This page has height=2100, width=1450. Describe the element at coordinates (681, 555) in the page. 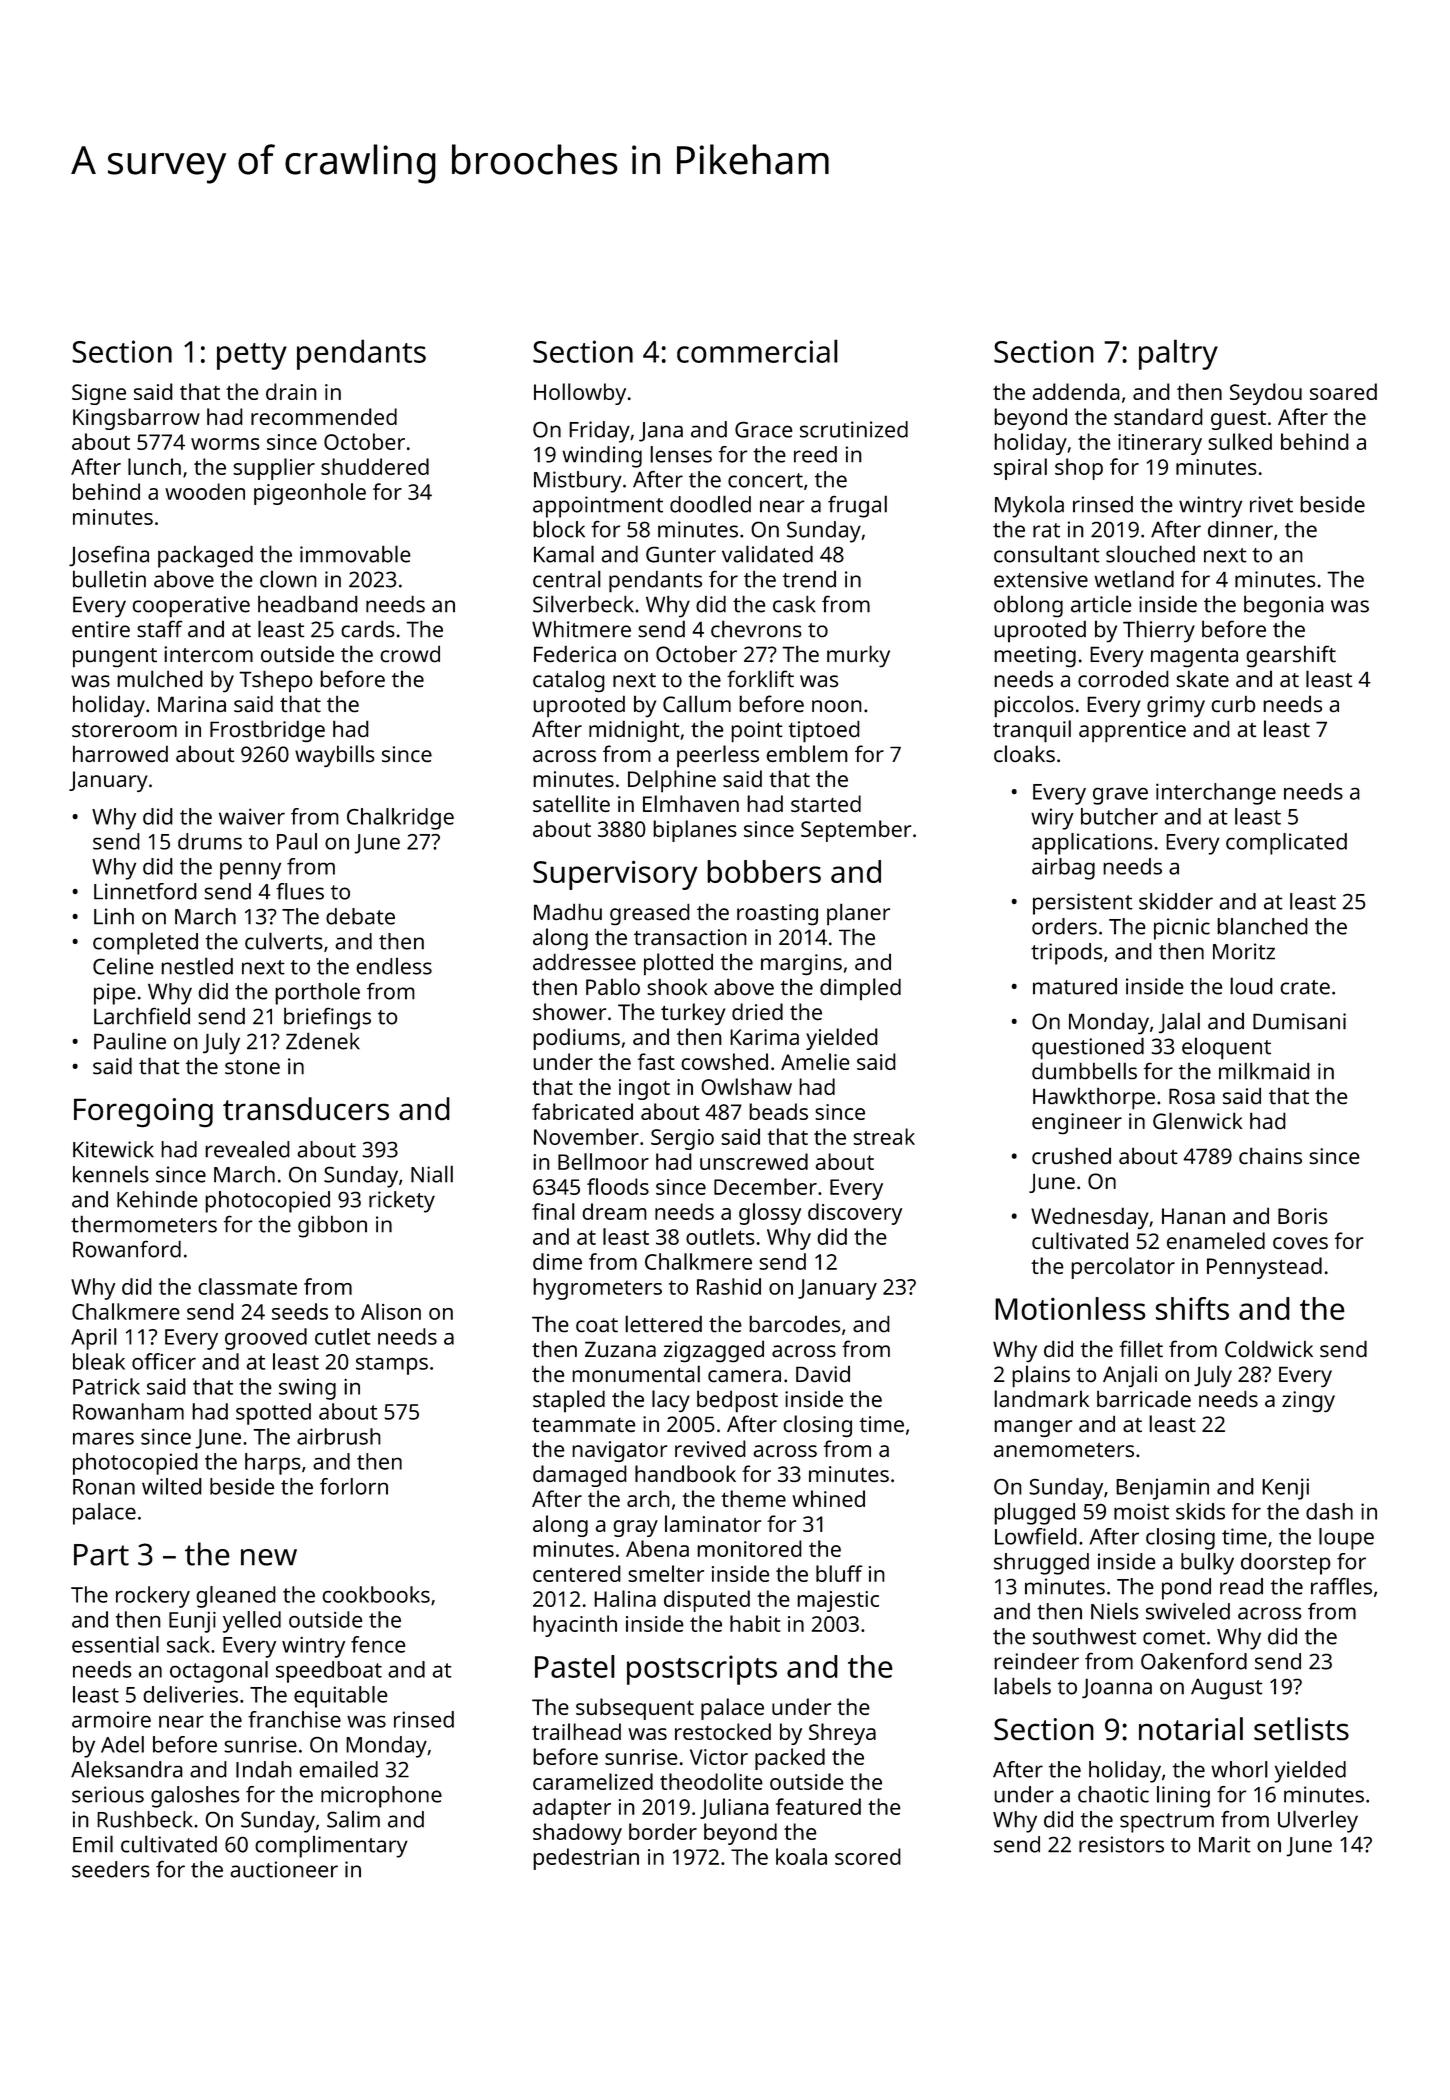

I see `Gunter` at that location.
